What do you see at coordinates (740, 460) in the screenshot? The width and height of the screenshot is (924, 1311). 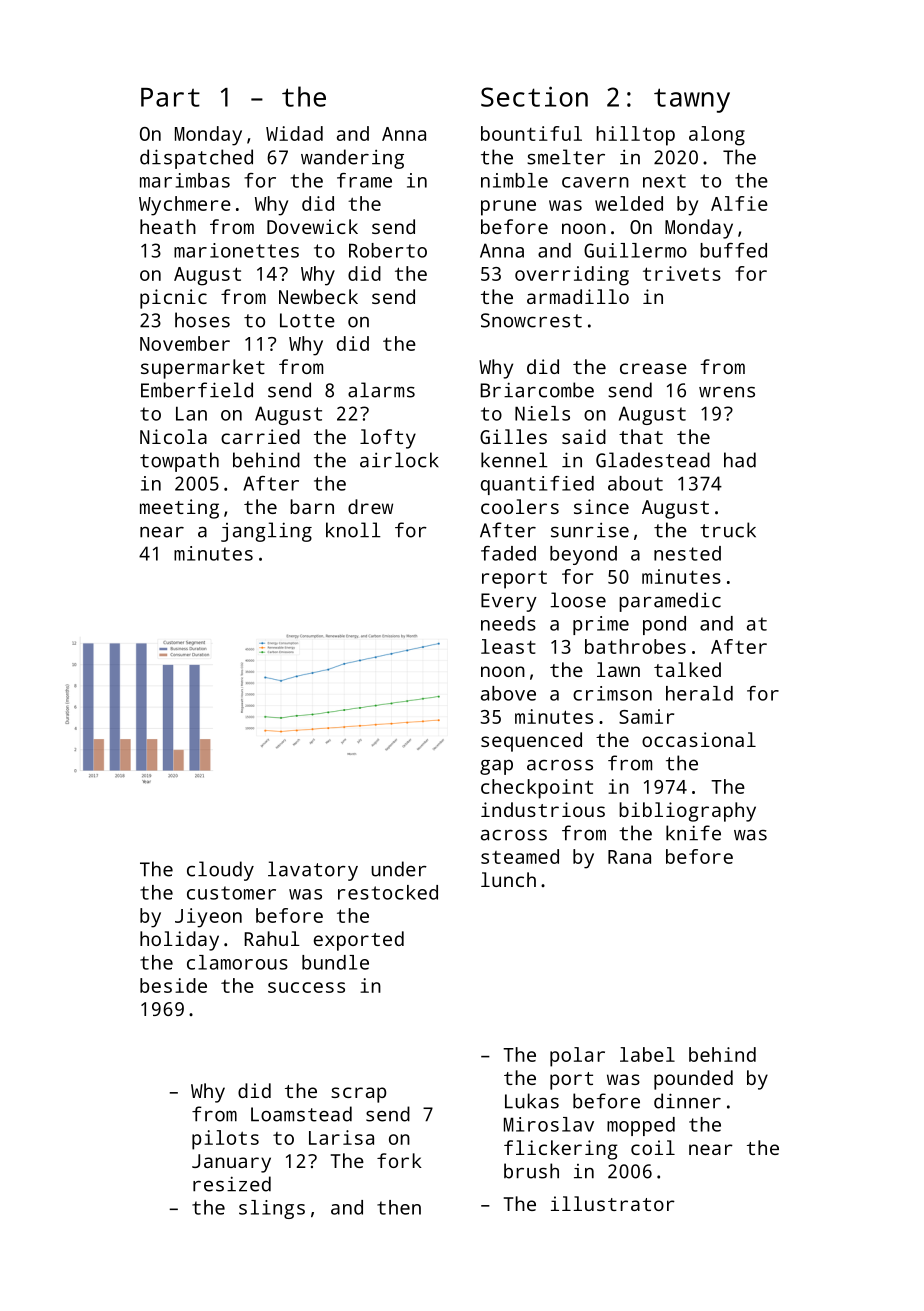 I see `had` at bounding box center [740, 460].
